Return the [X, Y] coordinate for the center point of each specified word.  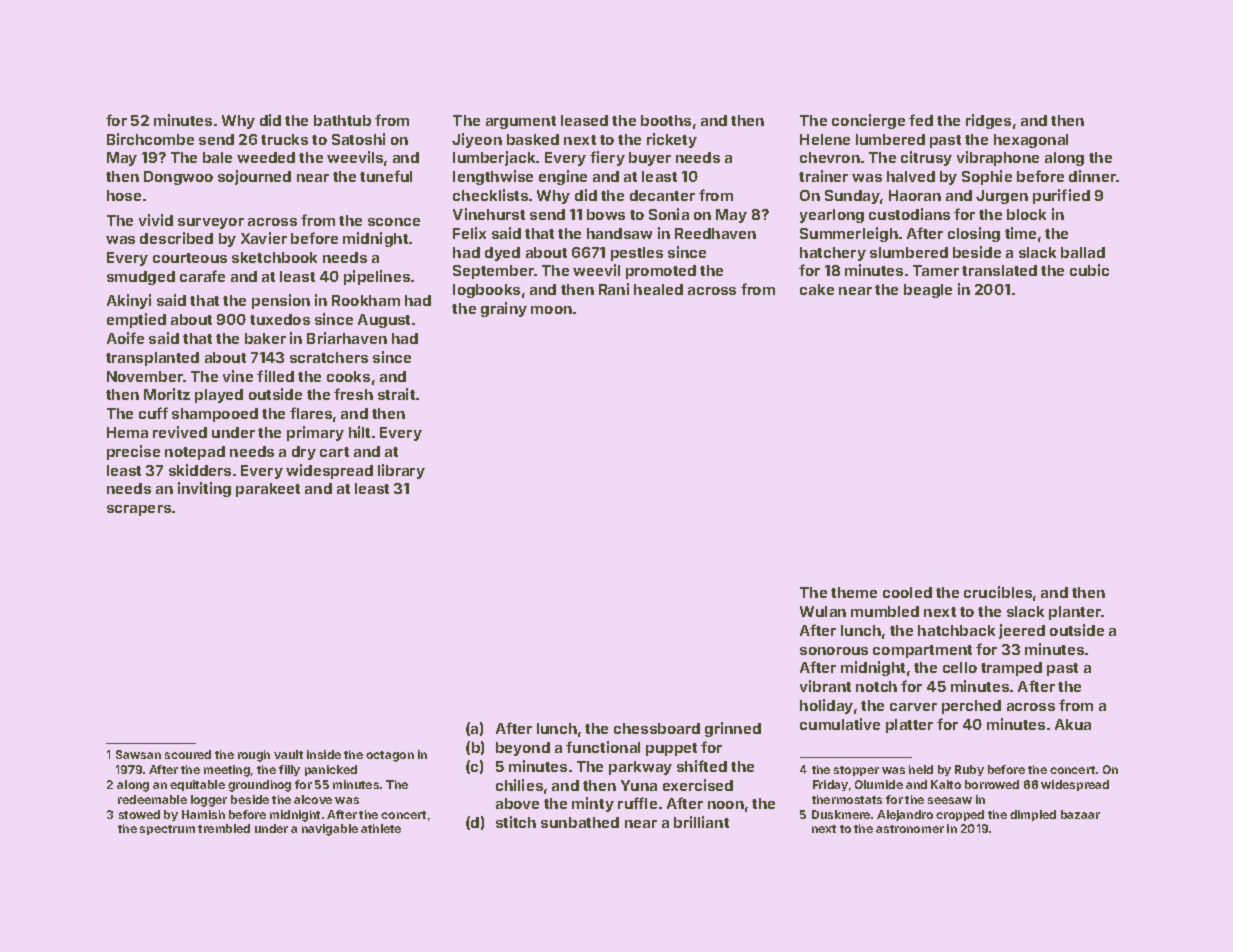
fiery [607, 158]
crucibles [998, 592]
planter [1075, 613]
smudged [141, 278]
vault [288, 754]
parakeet [268, 490]
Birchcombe [150, 139]
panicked [331, 770]
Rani [614, 289]
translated [999, 270]
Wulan [823, 611]
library [401, 471]
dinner [1092, 176]
